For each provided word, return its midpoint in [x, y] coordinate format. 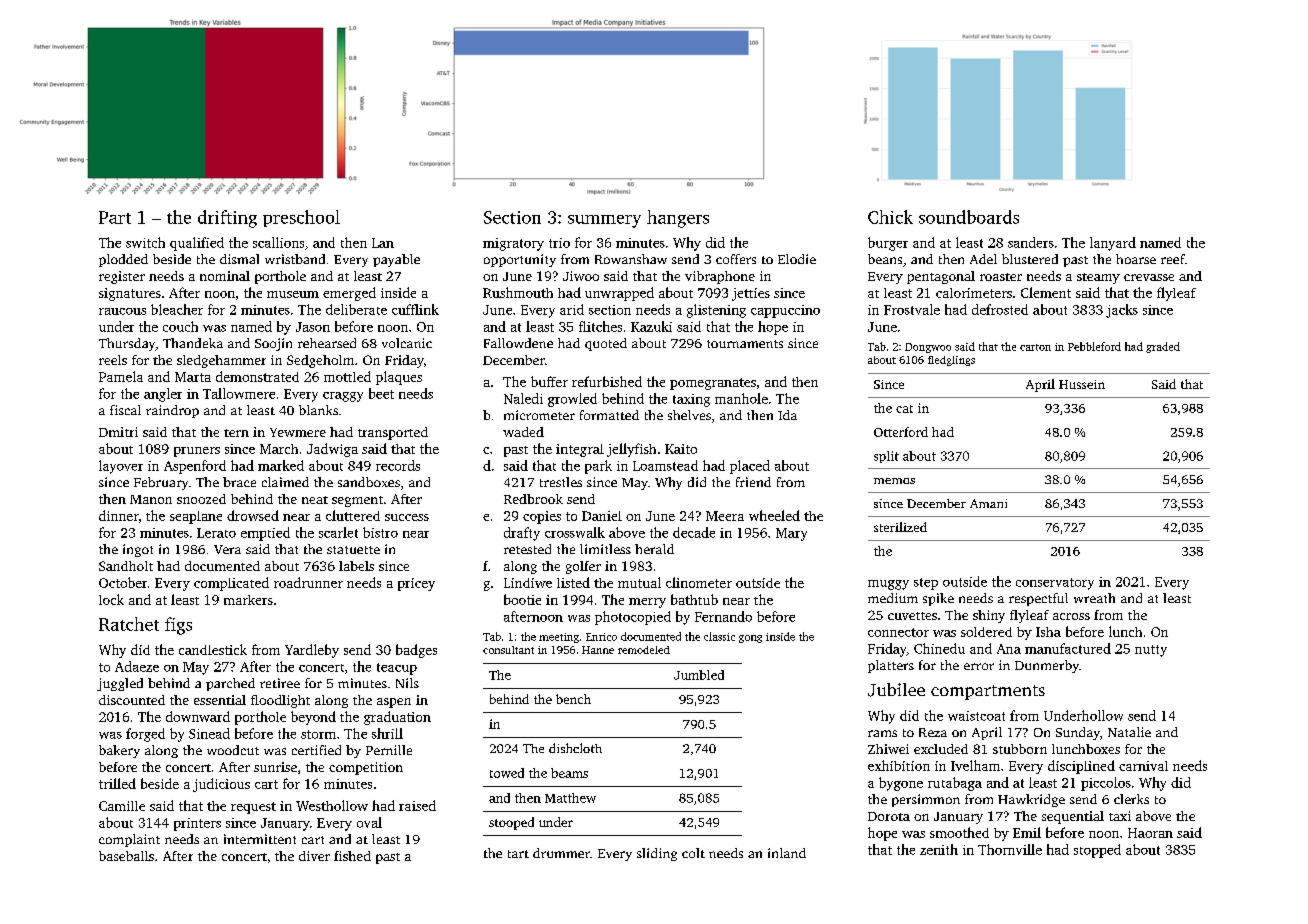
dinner [118, 515]
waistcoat [976, 716]
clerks [1131, 799]
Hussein [1082, 384]
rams [882, 733]
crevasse [1149, 277]
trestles [561, 482]
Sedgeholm [320, 361]
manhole [741, 398]
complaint [129, 840]
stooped [511, 823]
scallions [278, 242]
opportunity [520, 260]
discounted [132, 700]
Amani [988, 503]
